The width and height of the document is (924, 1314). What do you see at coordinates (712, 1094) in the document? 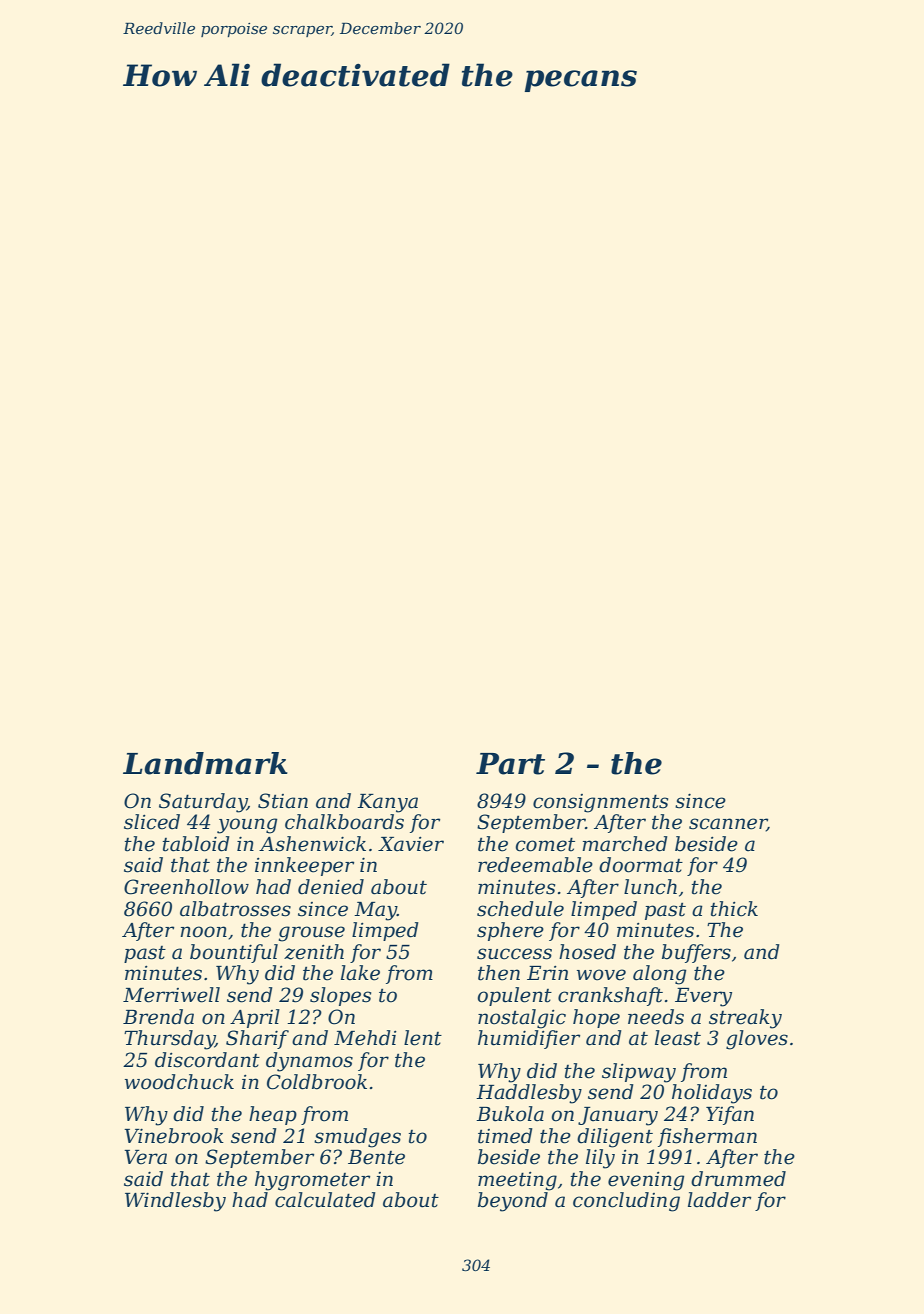
I see `holidays` at bounding box center [712, 1094].
